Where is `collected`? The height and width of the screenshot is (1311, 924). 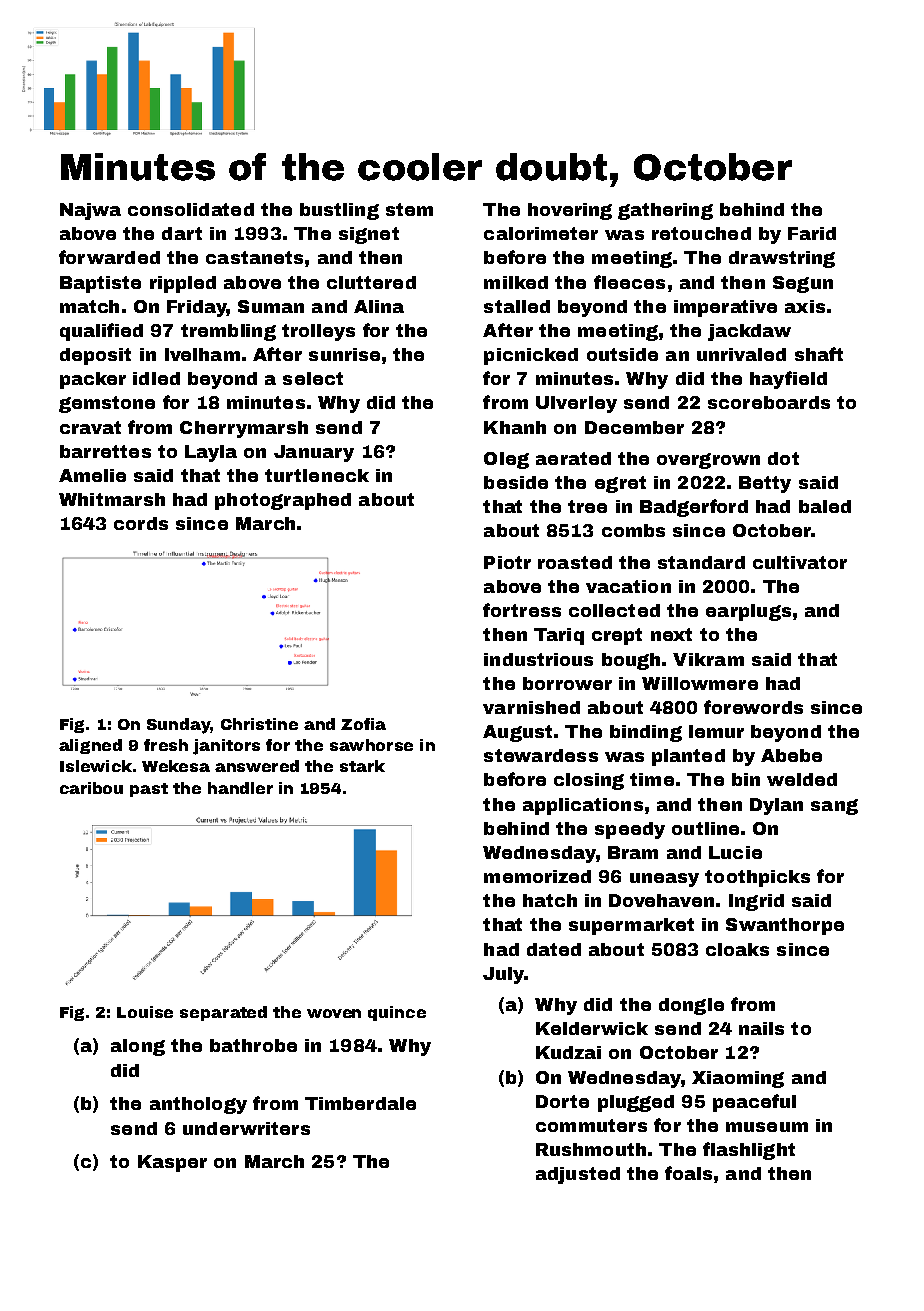 collected is located at coordinates (614, 610).
